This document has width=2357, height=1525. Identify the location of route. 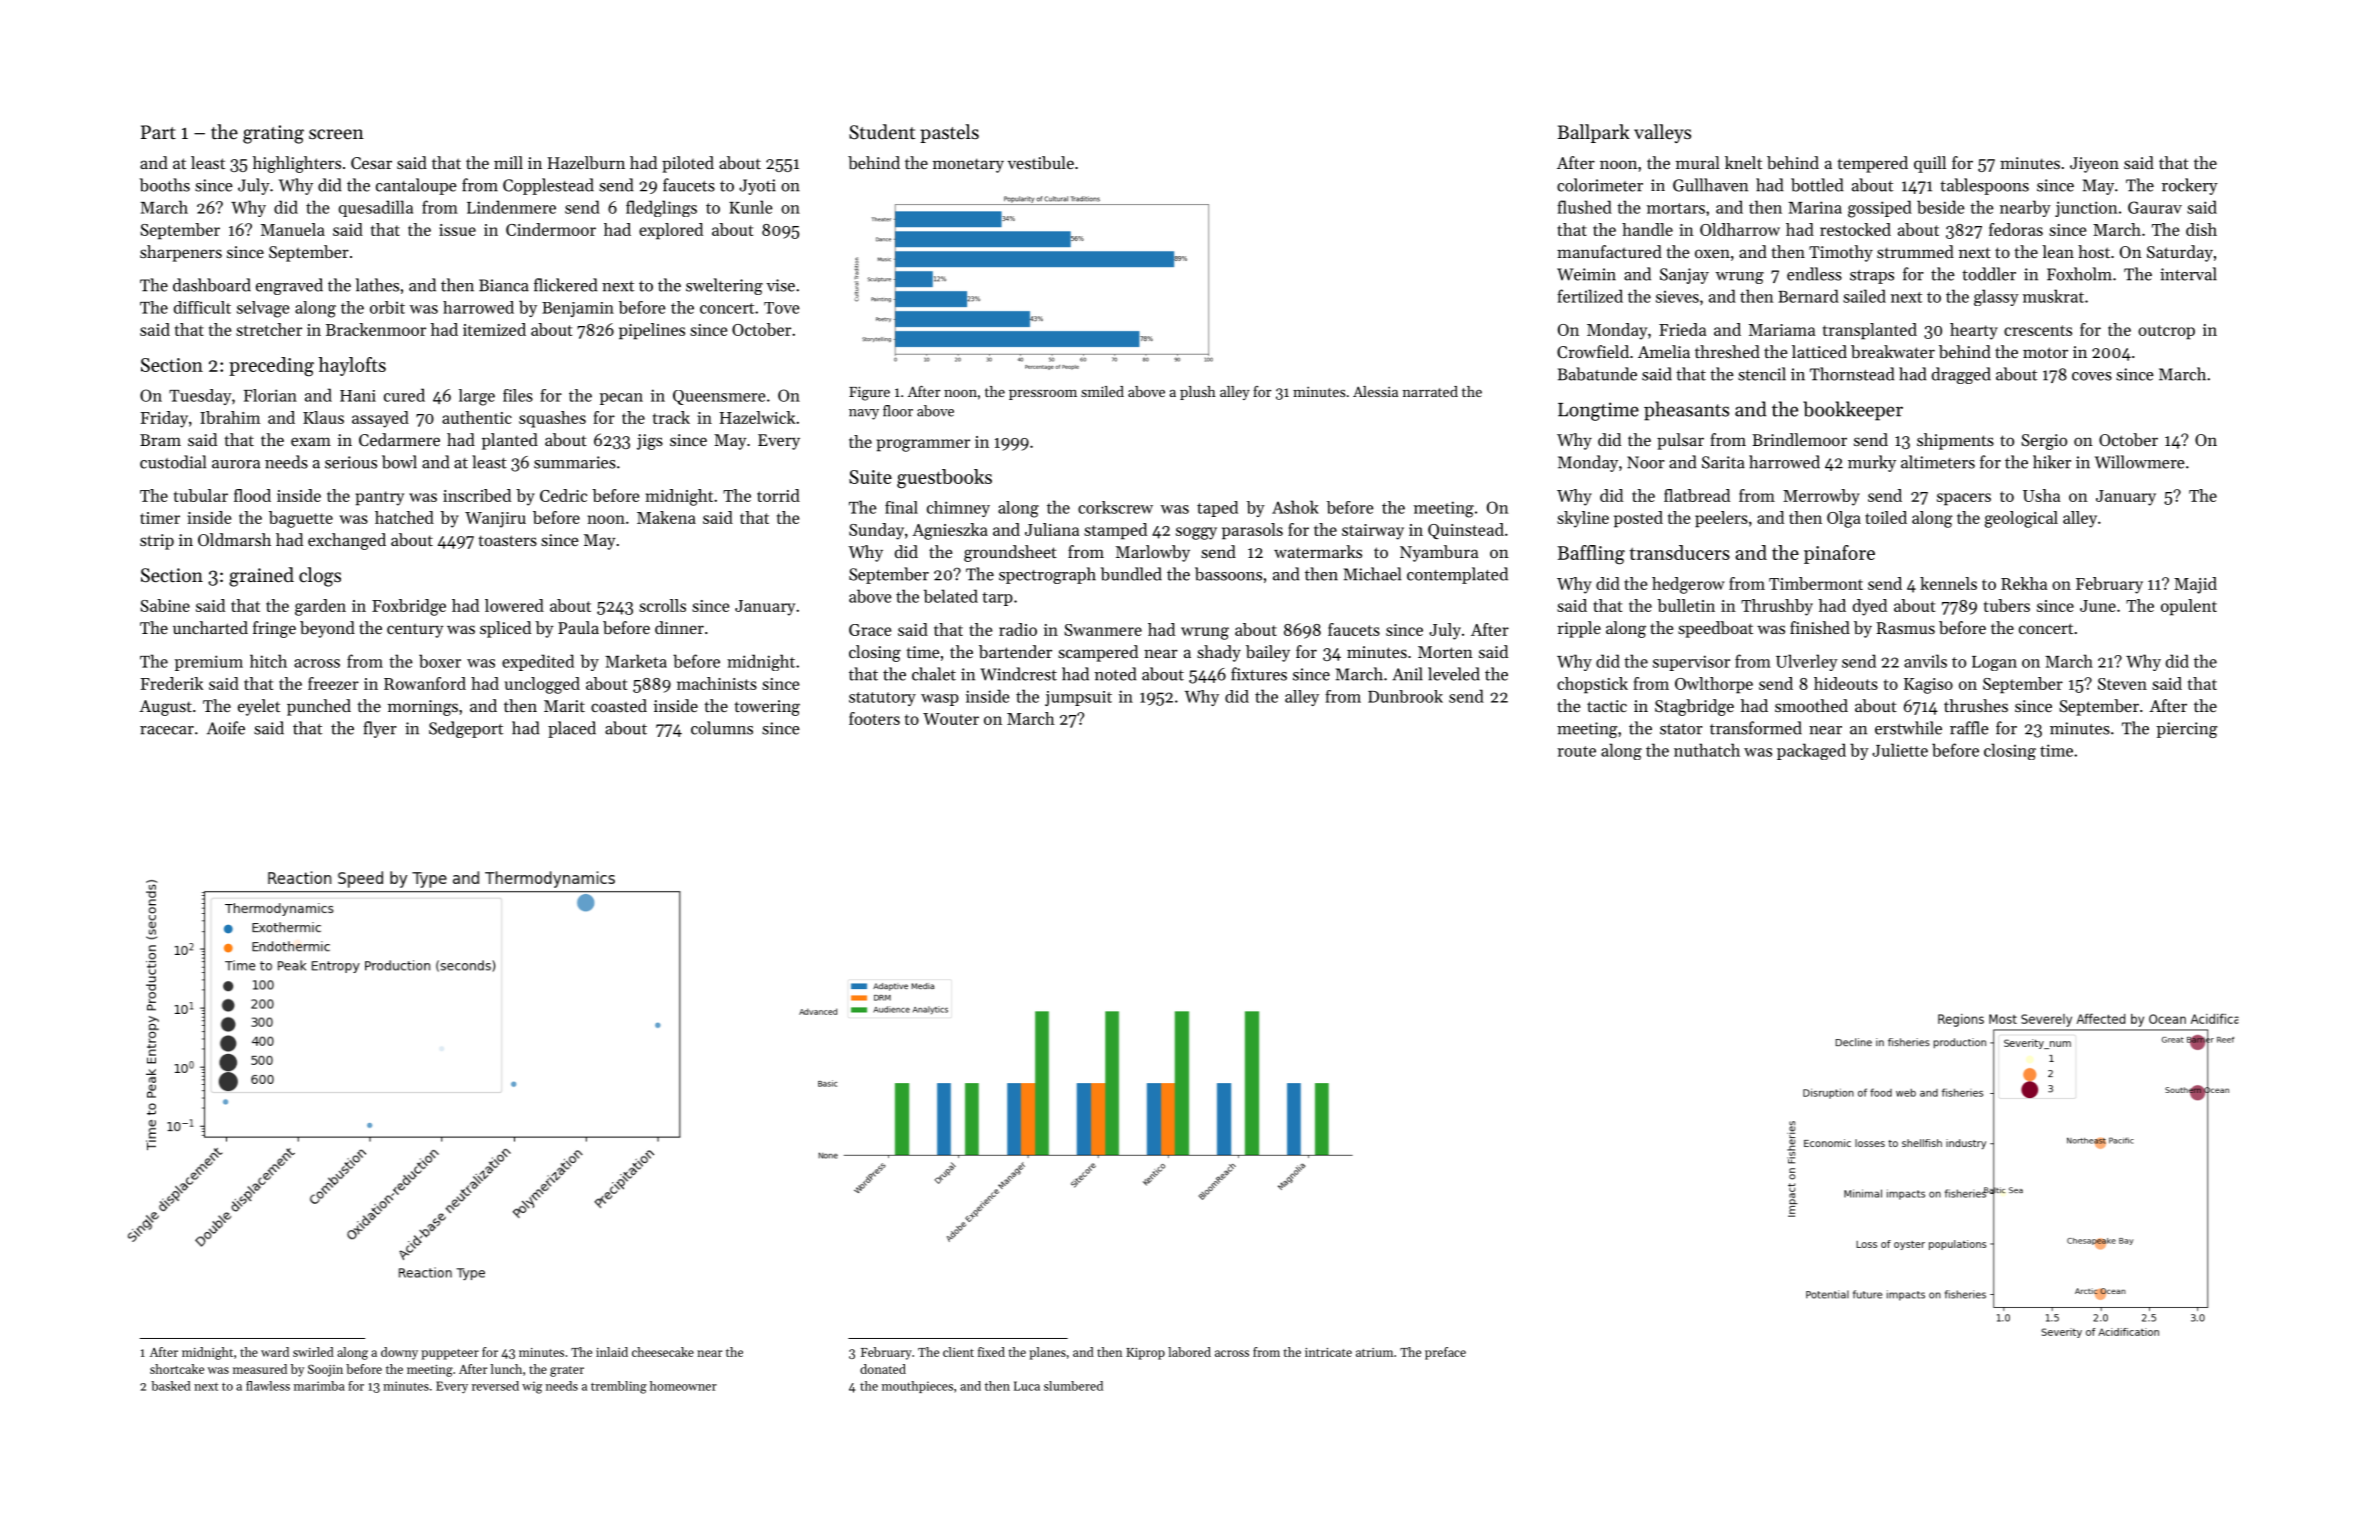
(1576, 751).
